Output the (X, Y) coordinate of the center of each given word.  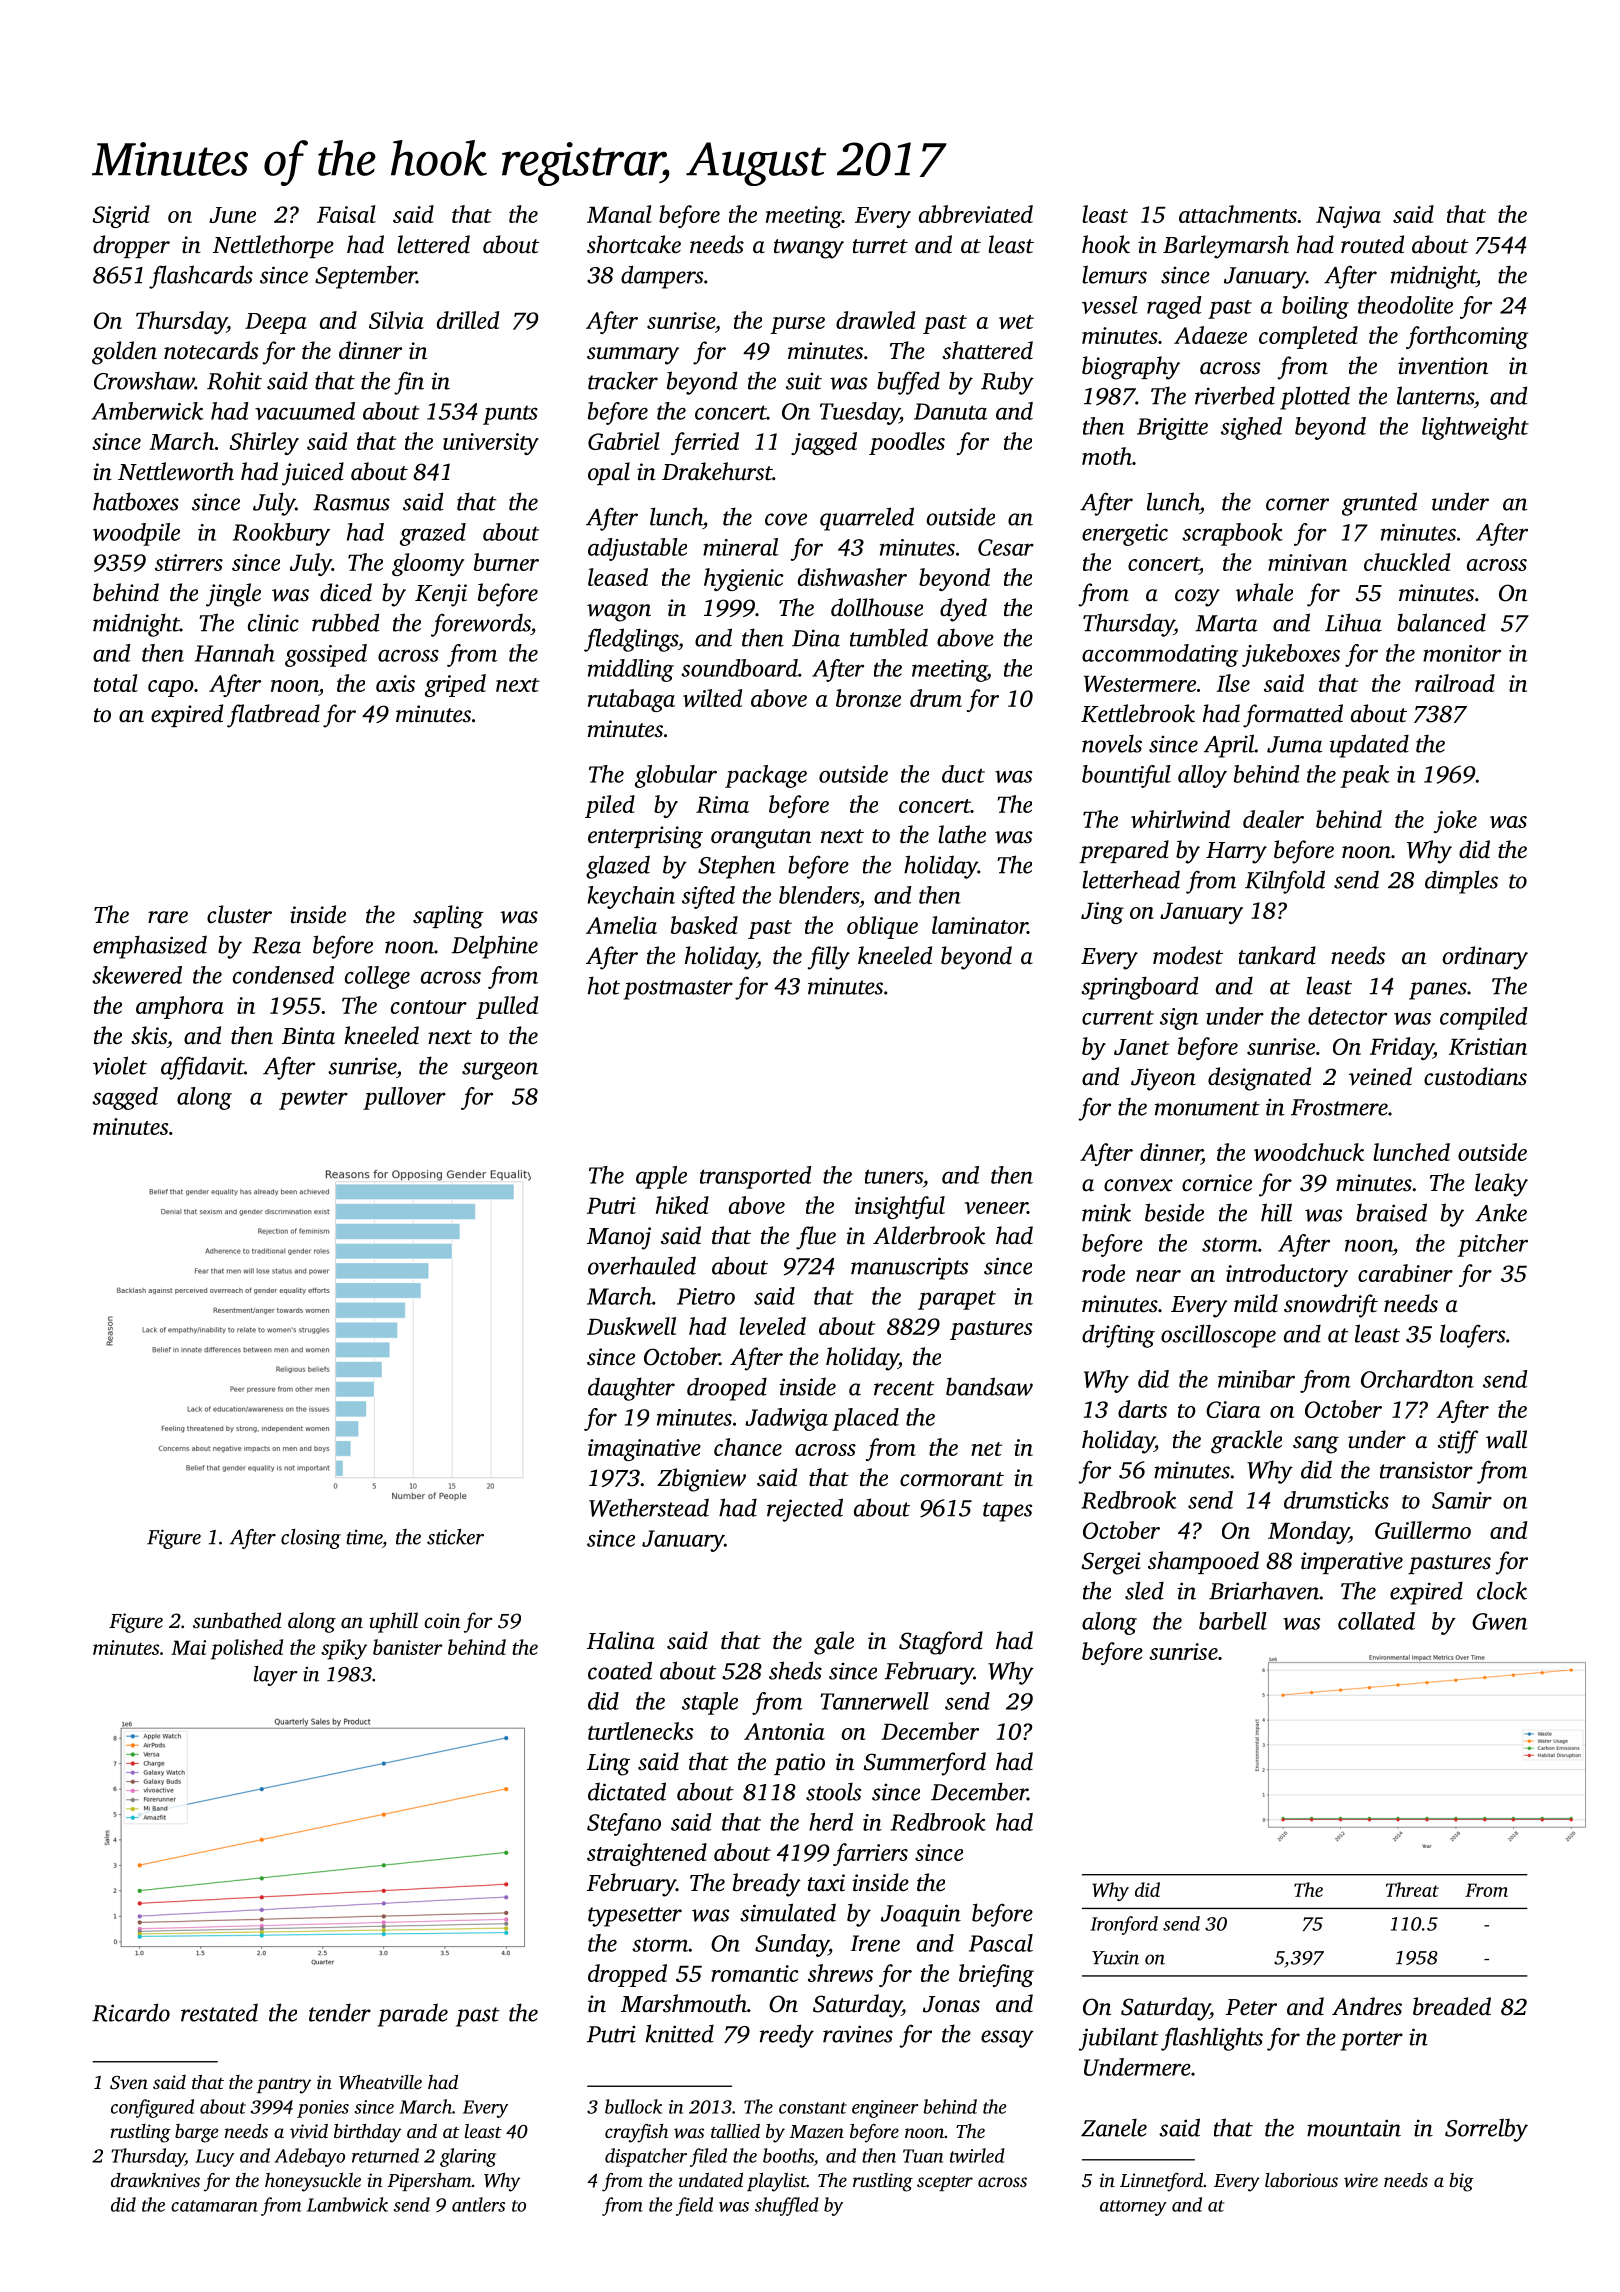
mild (1256, 1303)
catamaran (214, 2206)
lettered (433, 244)
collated (1376, 1621)
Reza (276, 945)
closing (311, 1539)
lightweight (1475, 428)
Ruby (1007, 383)
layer (275, 1676)
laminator (980, 925)
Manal (619, 214)
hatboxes (136, 501)
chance (748, 1447)
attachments (1238, 214)
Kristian (1488, 1046)
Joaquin (921, 1915)
